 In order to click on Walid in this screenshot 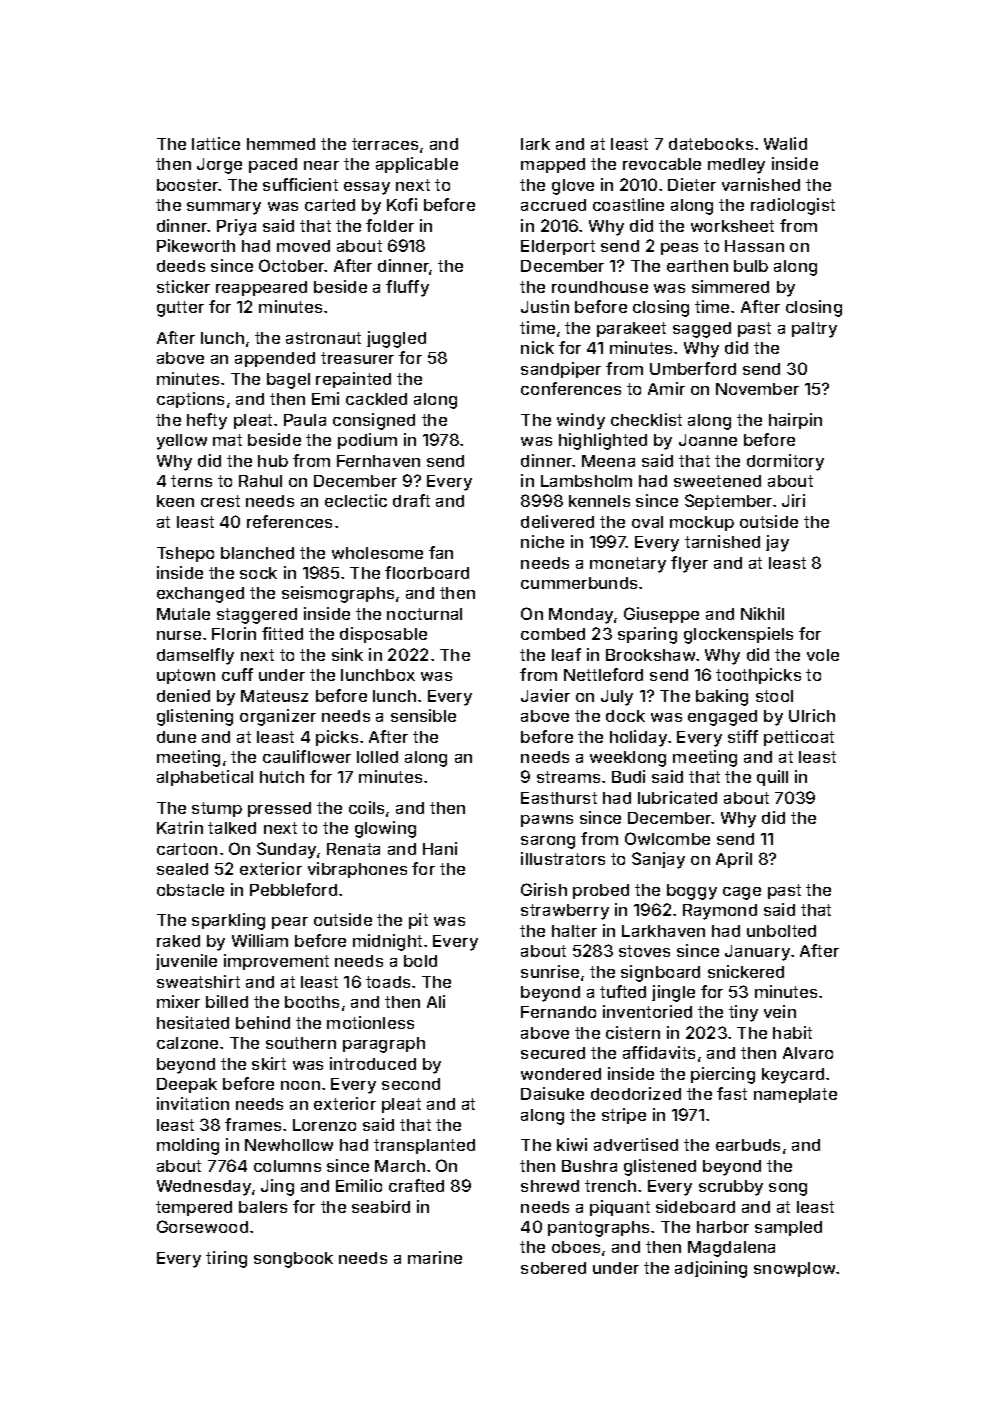, I will do `click(785, 143)`.
